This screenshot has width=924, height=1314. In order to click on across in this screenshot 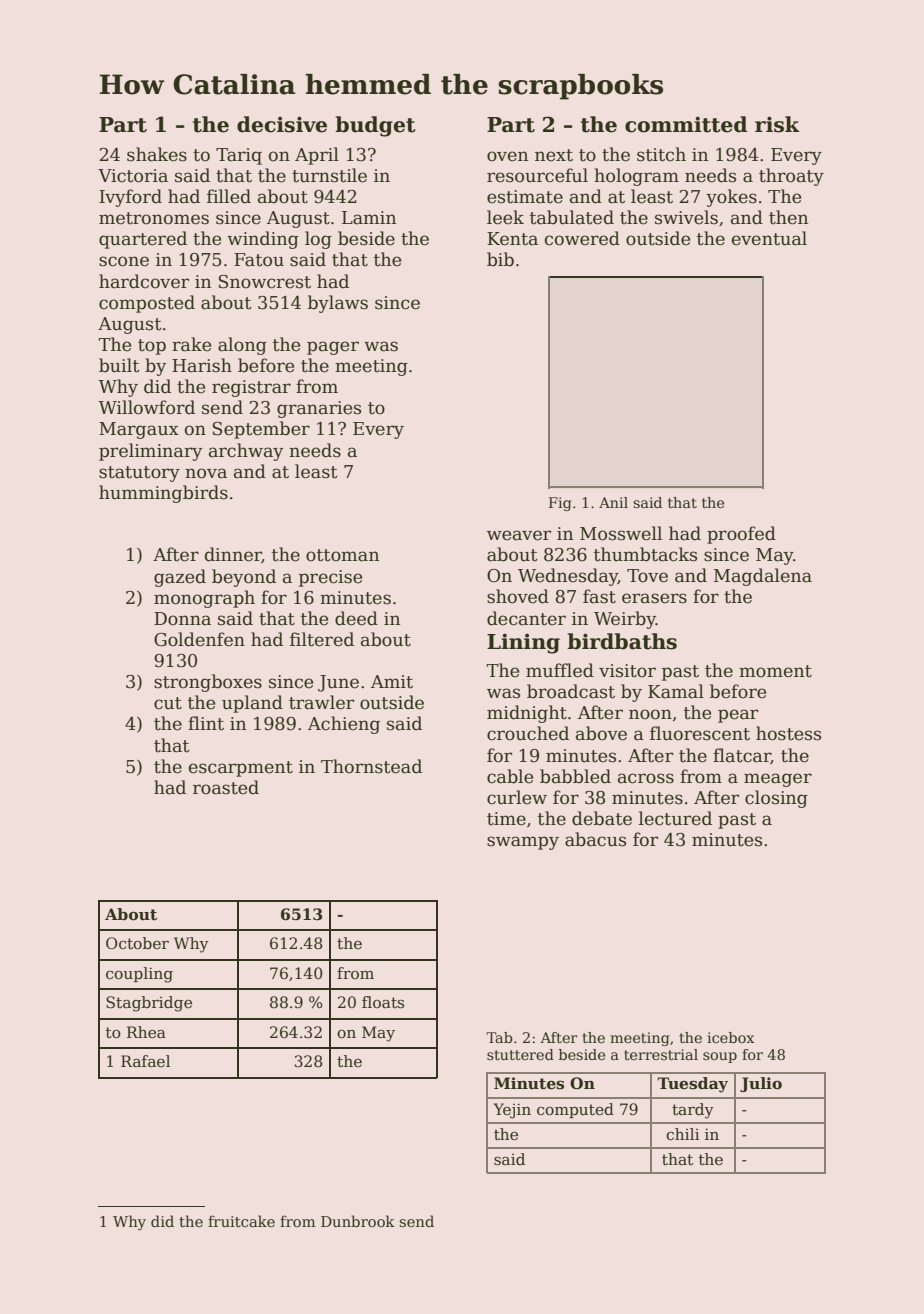, I will do `click(646, 778)`.
